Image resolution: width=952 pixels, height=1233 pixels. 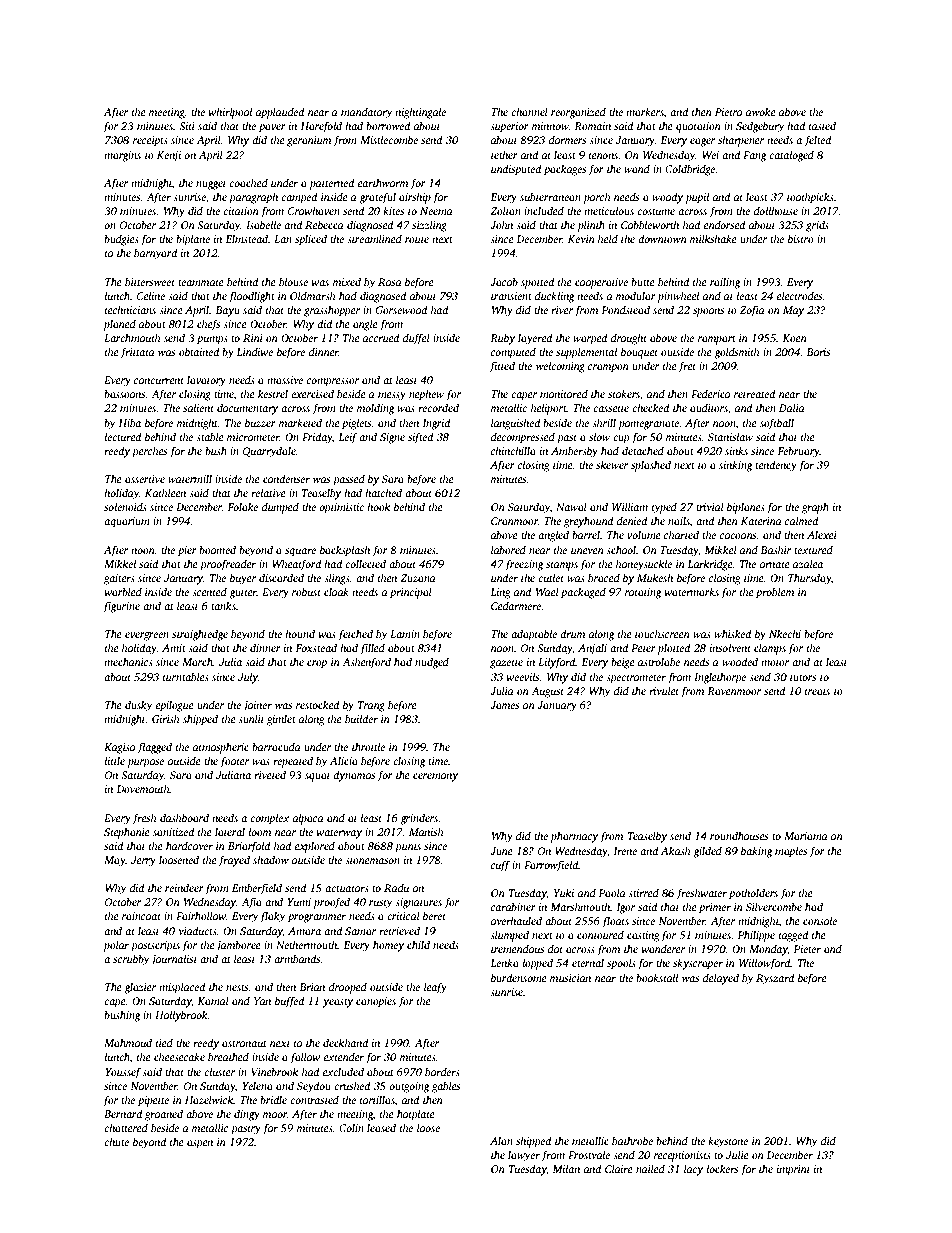 What do you see at coordinates (119, 579) in the screenshot?
I see `gaiters` at bounding box center [119, 579].
